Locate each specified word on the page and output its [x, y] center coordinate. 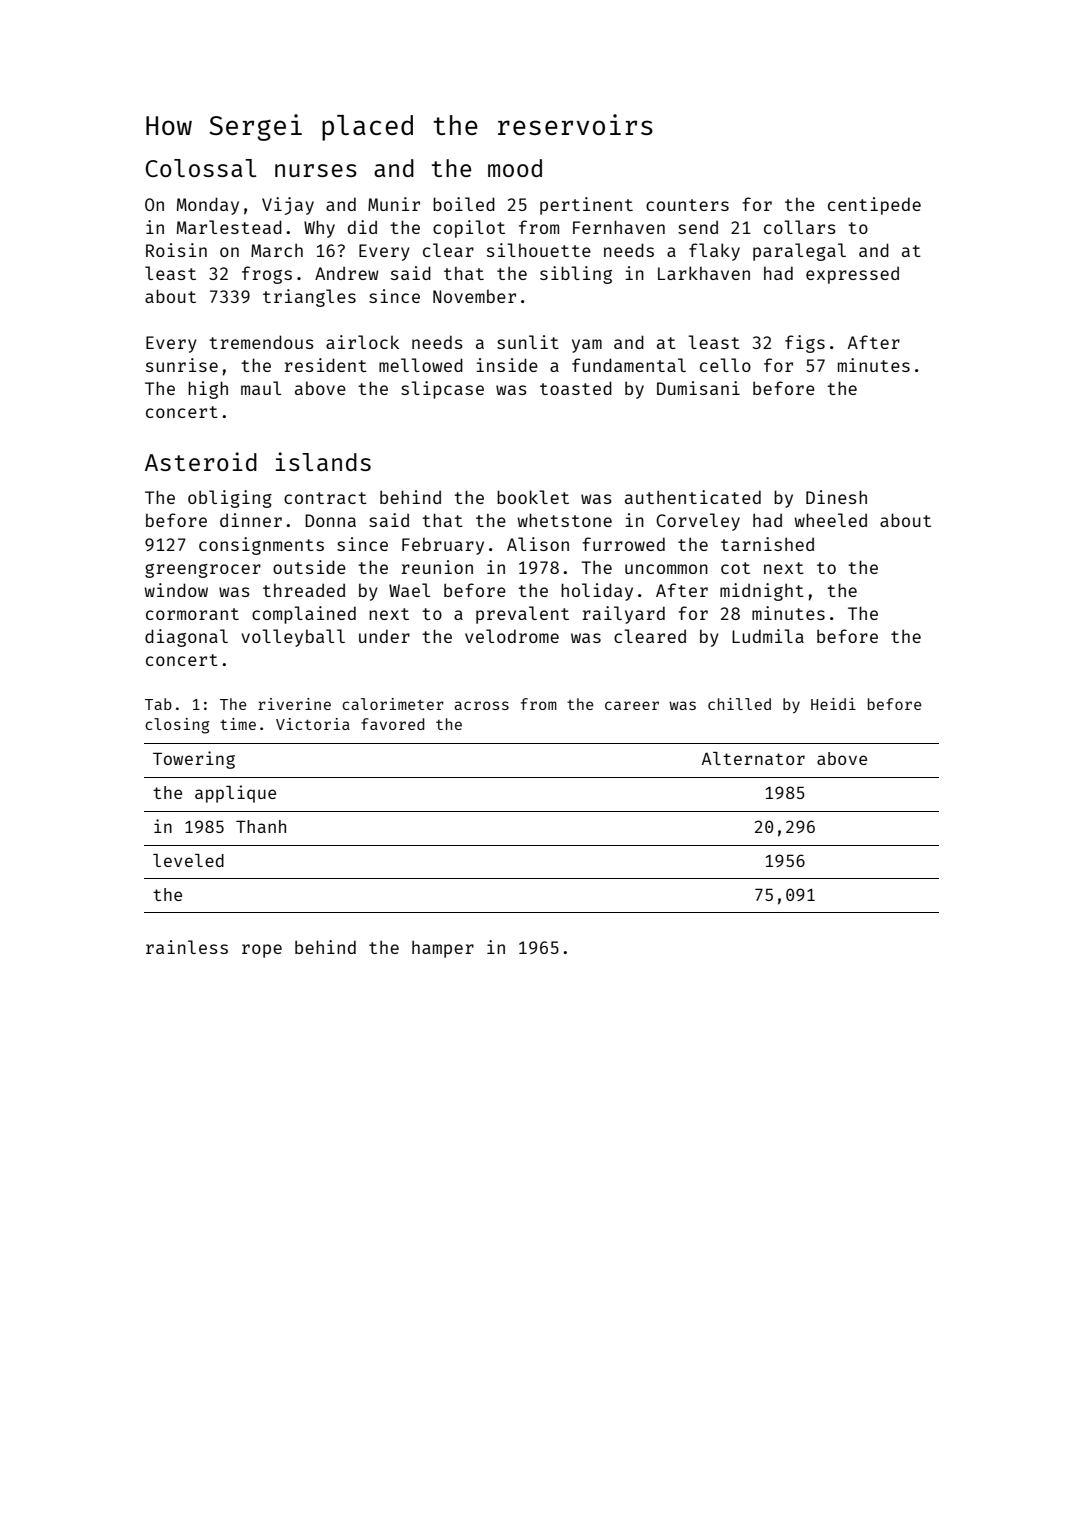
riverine [294, 704]
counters [687, 205]
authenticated [693, 497]
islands [323, 461]
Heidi [833, 704]
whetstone [564, 520]
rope [262, 951]
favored [392, 724]
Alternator [753, 758]
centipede [874, 206]
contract [325, 498]
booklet [533, 497]
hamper [443, 949]
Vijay [288, 206]
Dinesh [836, 497]
